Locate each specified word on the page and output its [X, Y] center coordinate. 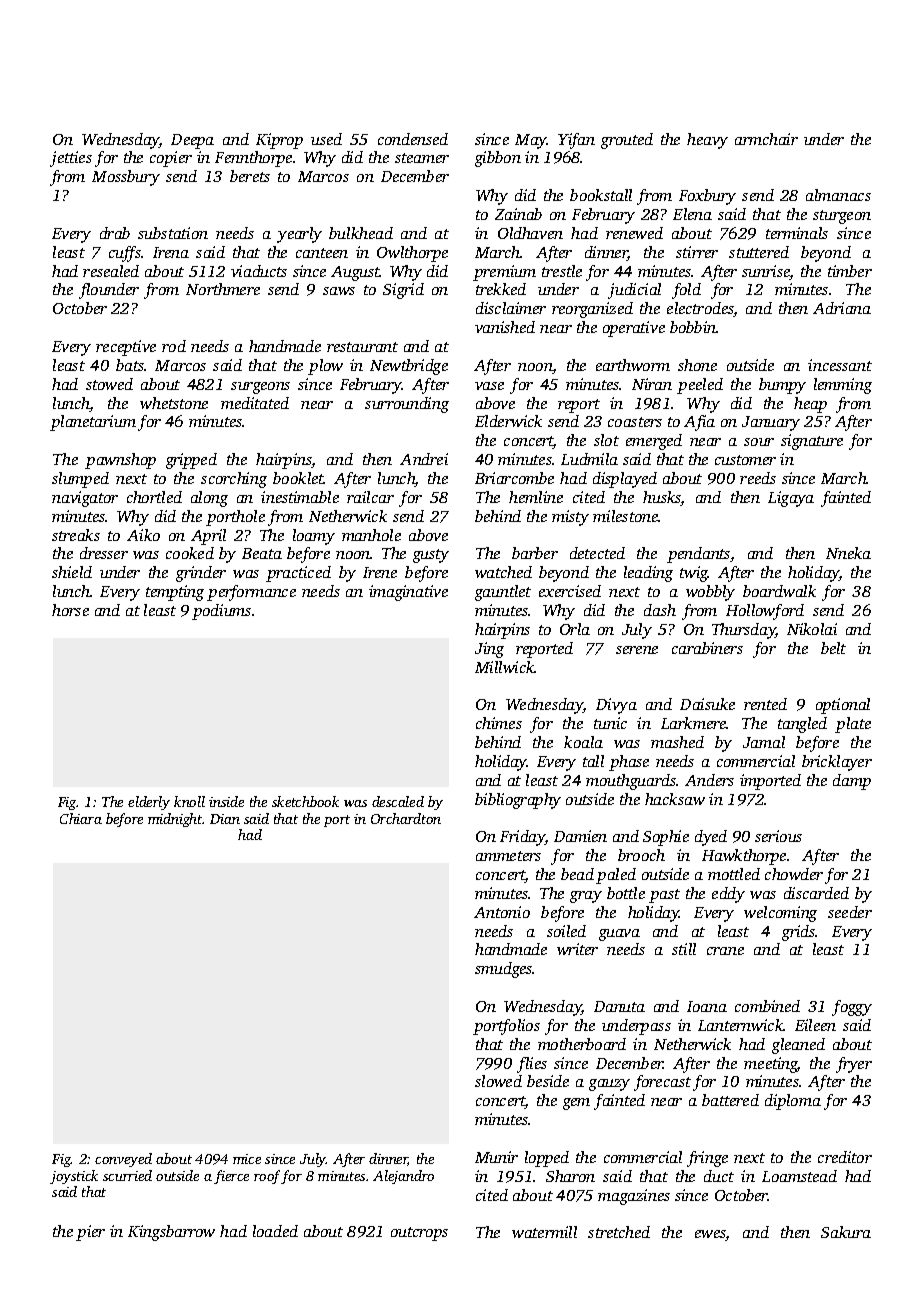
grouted [627, 141]
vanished [505, 327]
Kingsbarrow [171, 1233]
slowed [498, 1081]
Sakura [846, 1232]
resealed [111, 271]
